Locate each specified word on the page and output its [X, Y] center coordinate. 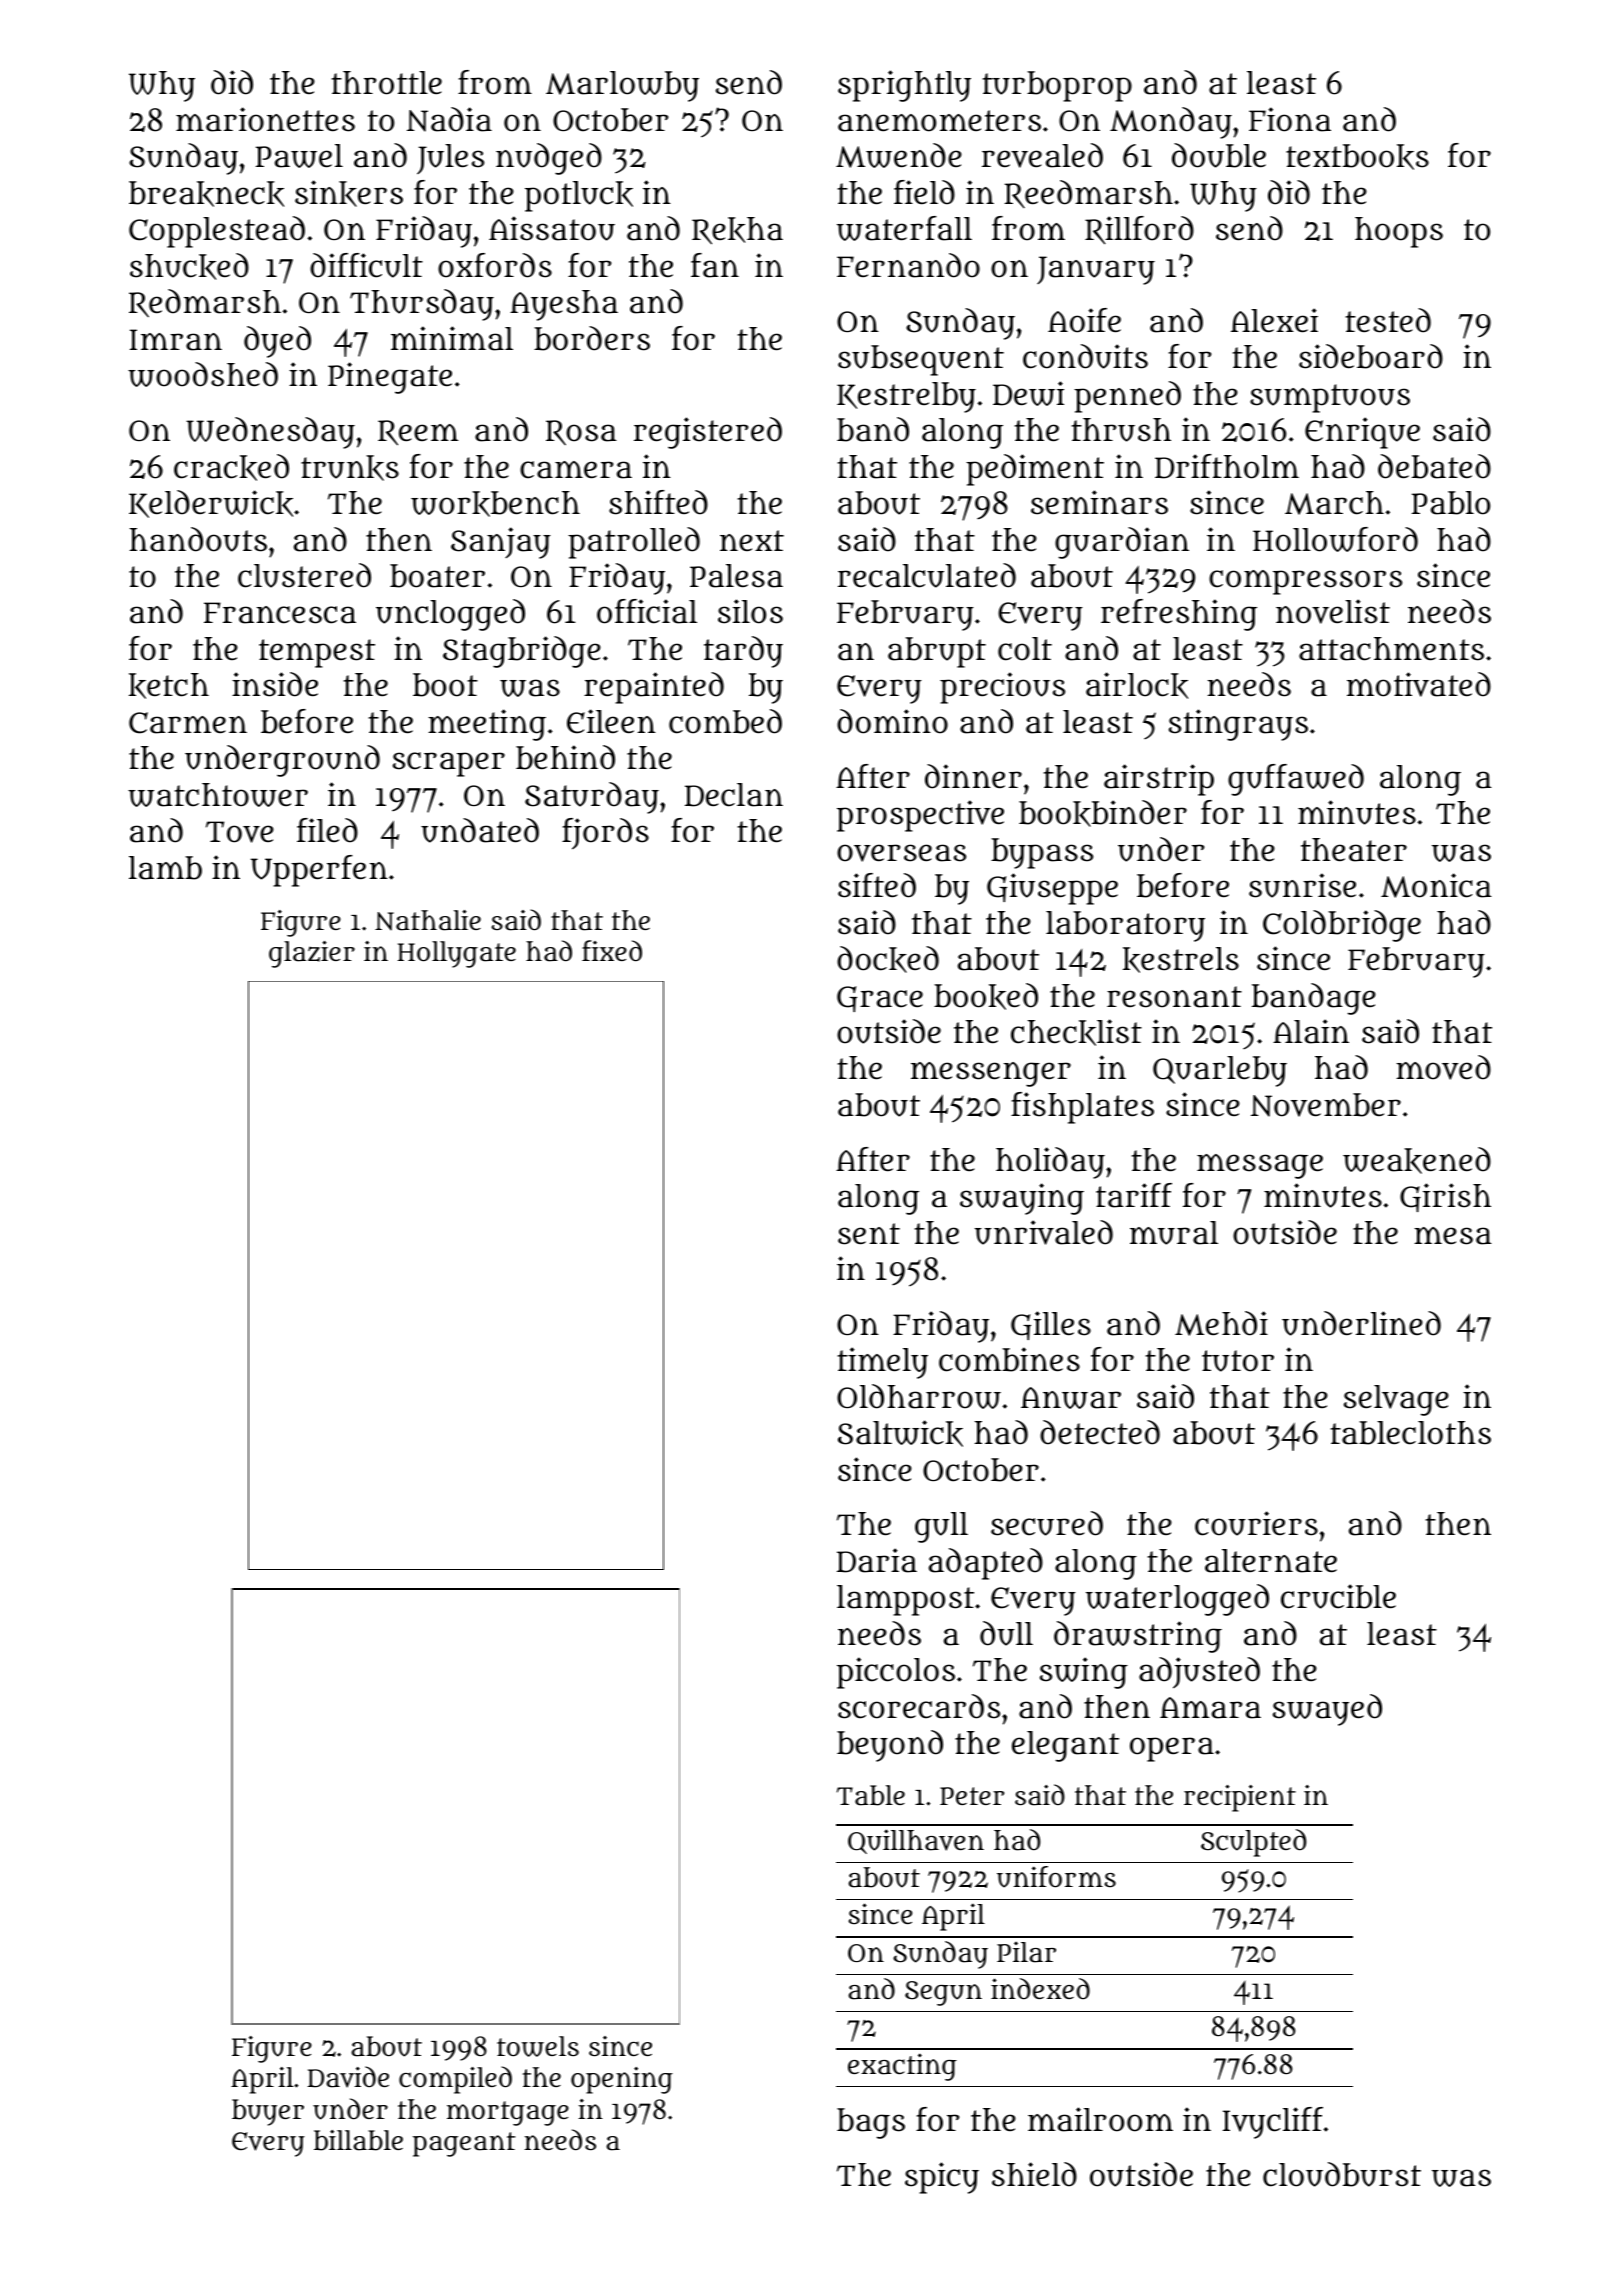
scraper [449, 764]
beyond [890, 1746]
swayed [1327, 1710]
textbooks [1357, 157]
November [1326, 1105]
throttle [386, 83]
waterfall [904, 228]
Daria [877, 1560]
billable [358, 2140]
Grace [880, 999]
